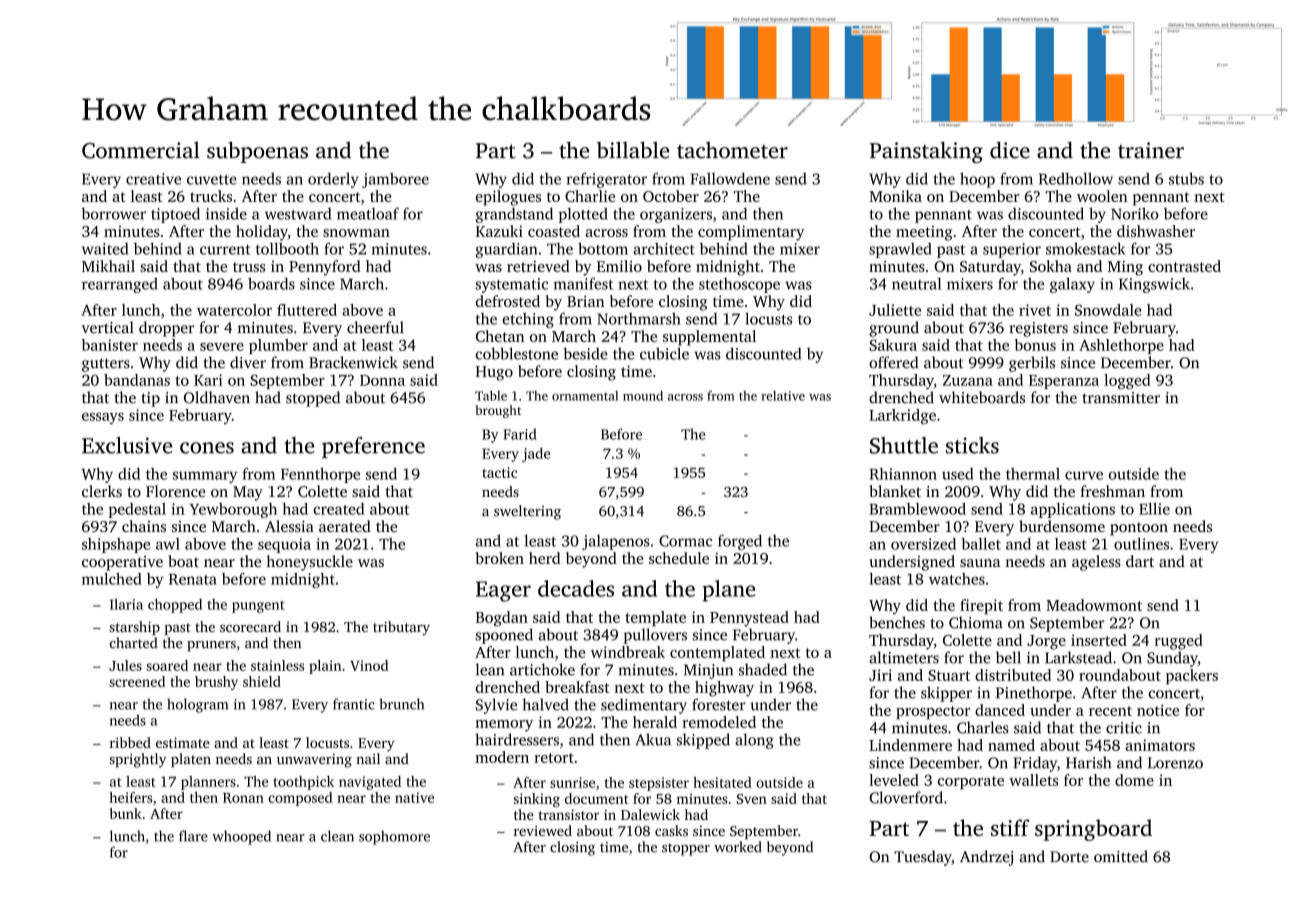  What do you see at coordinates (597, 798) in the screenshot?
I see `document` at bounding box center [597, 798].
